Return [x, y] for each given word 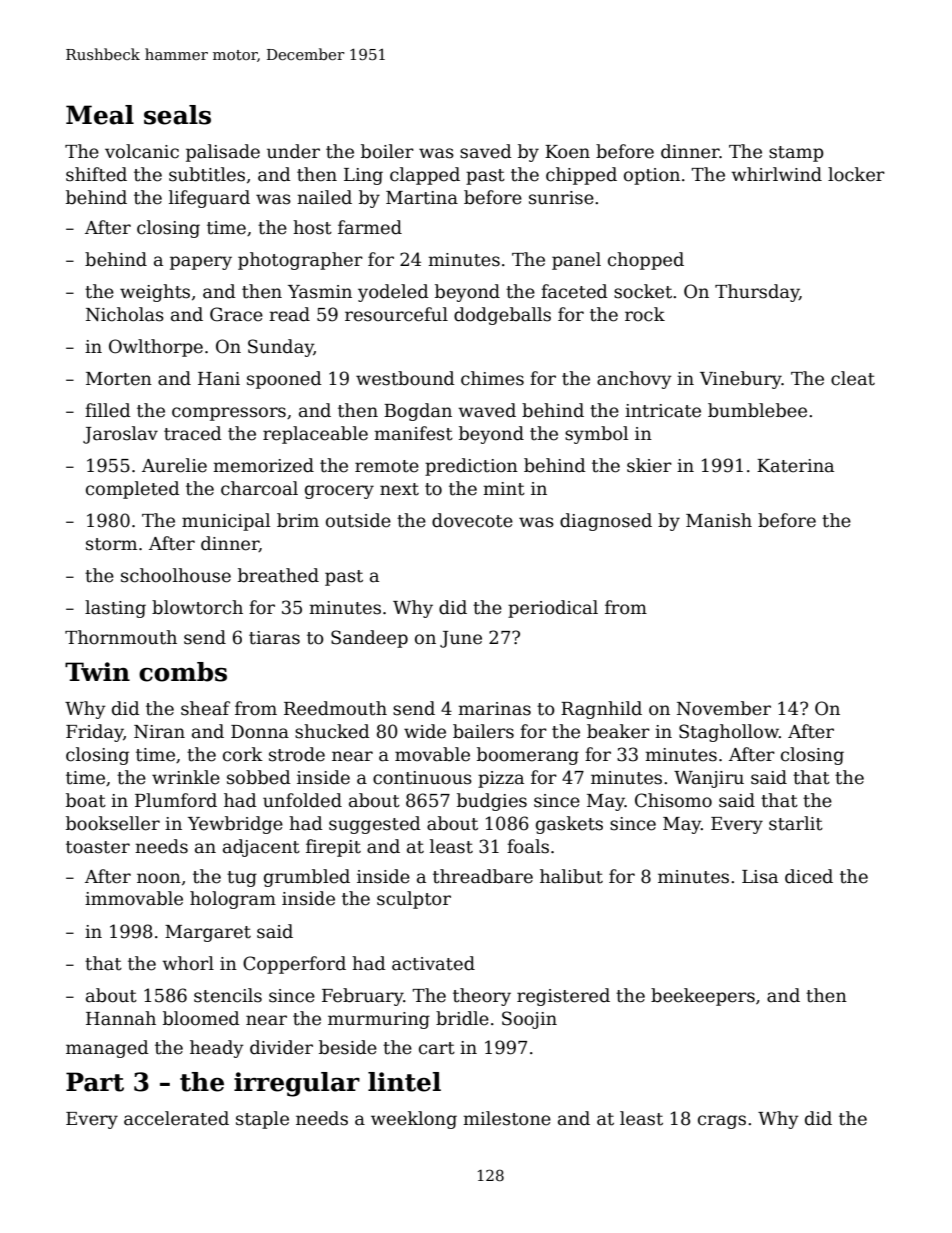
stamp [796, 154]
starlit [796, 823]
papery [201, 263]
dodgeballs [502, 316]
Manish [719, 520]
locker [856, 174]
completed [133, 490]
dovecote [472, 520]
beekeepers [703, 997]
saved [486, 151]
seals [177, 115]
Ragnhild [601, 710]
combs [183, 672]
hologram [233, 900]
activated [433, 963]
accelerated [176, 1118]
